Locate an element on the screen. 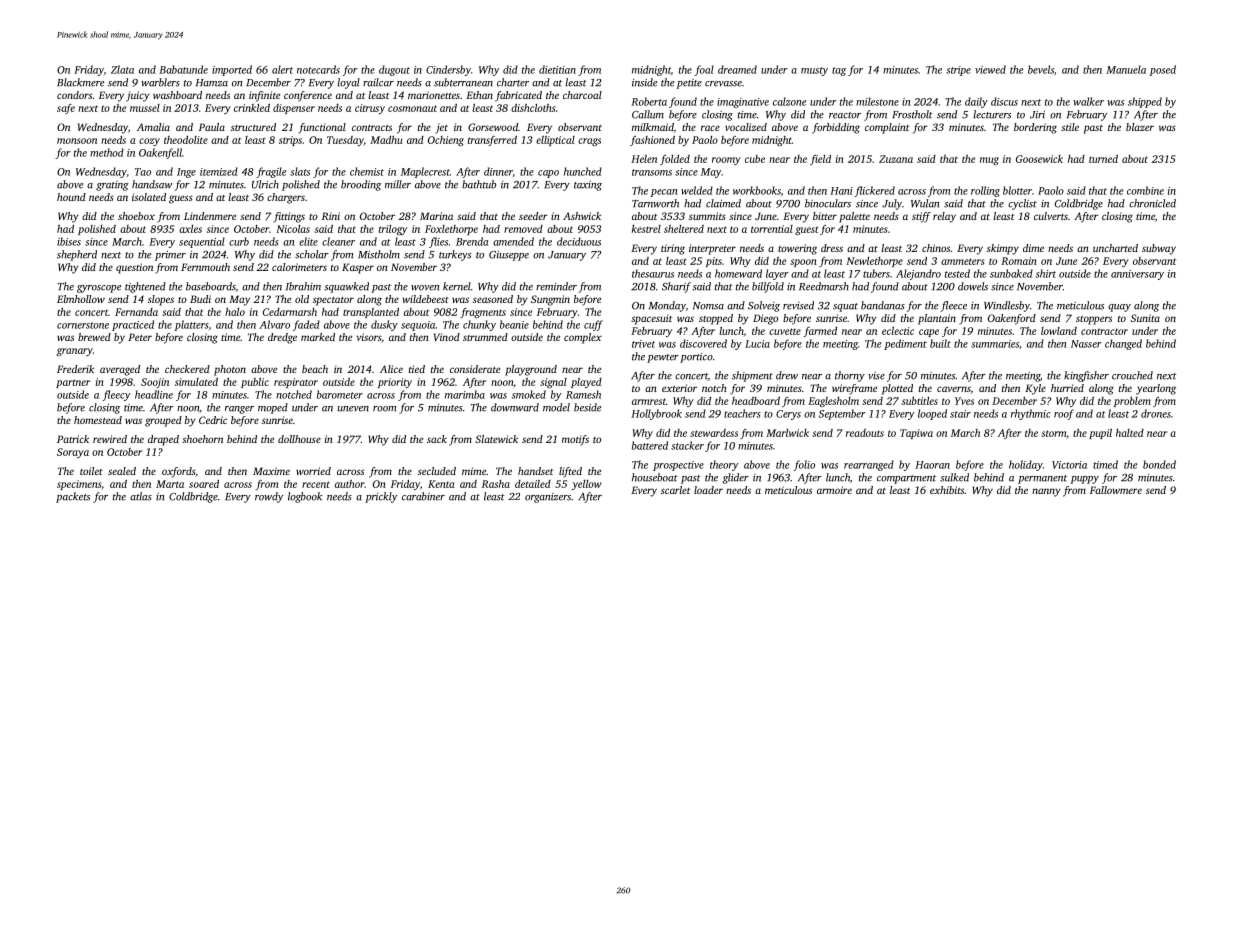 This screenshot has width=1233, height=952. trivet is located at coordinates (643, 344).
